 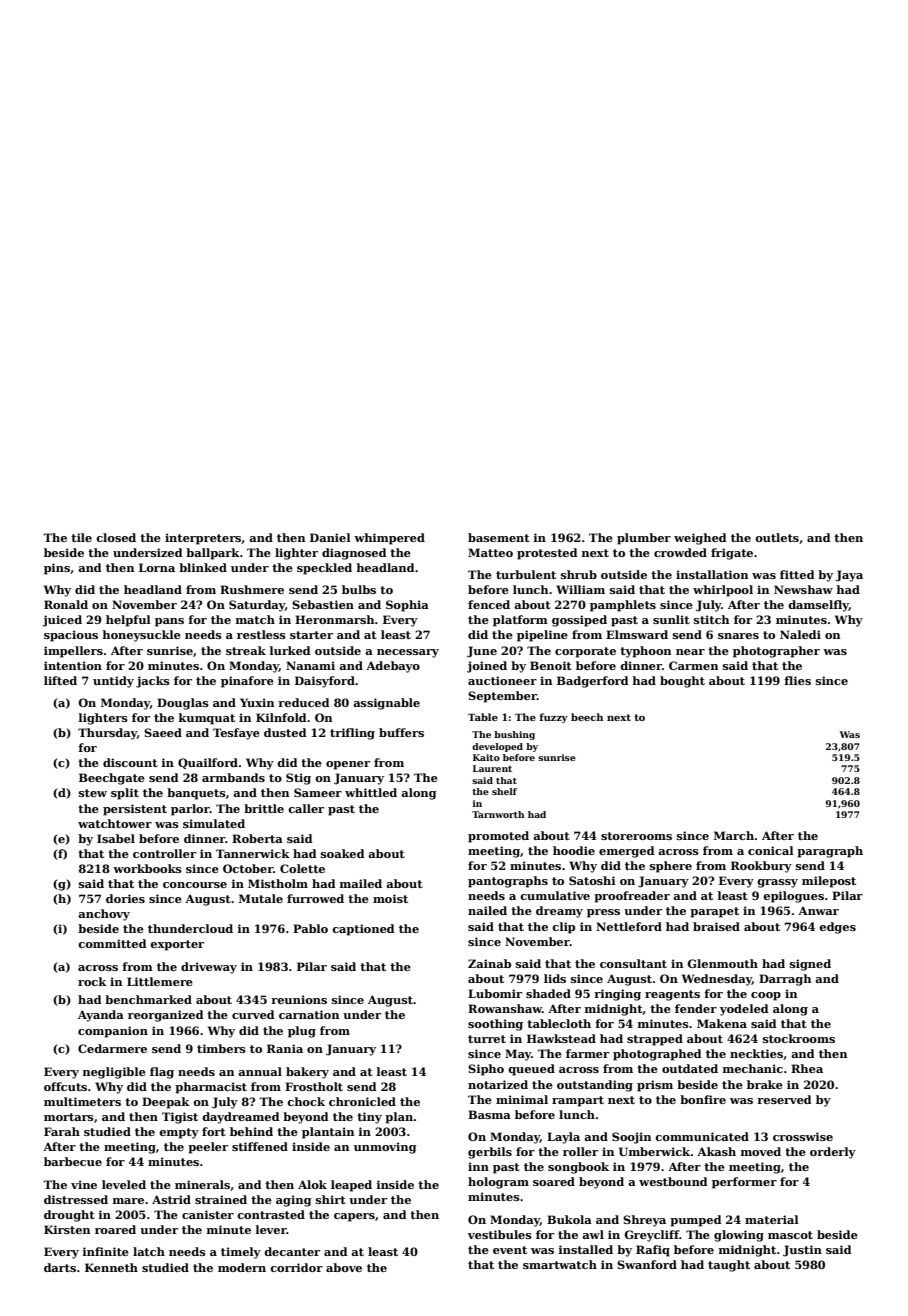 I want to click on interpreters, so click(x=203, y=539).
